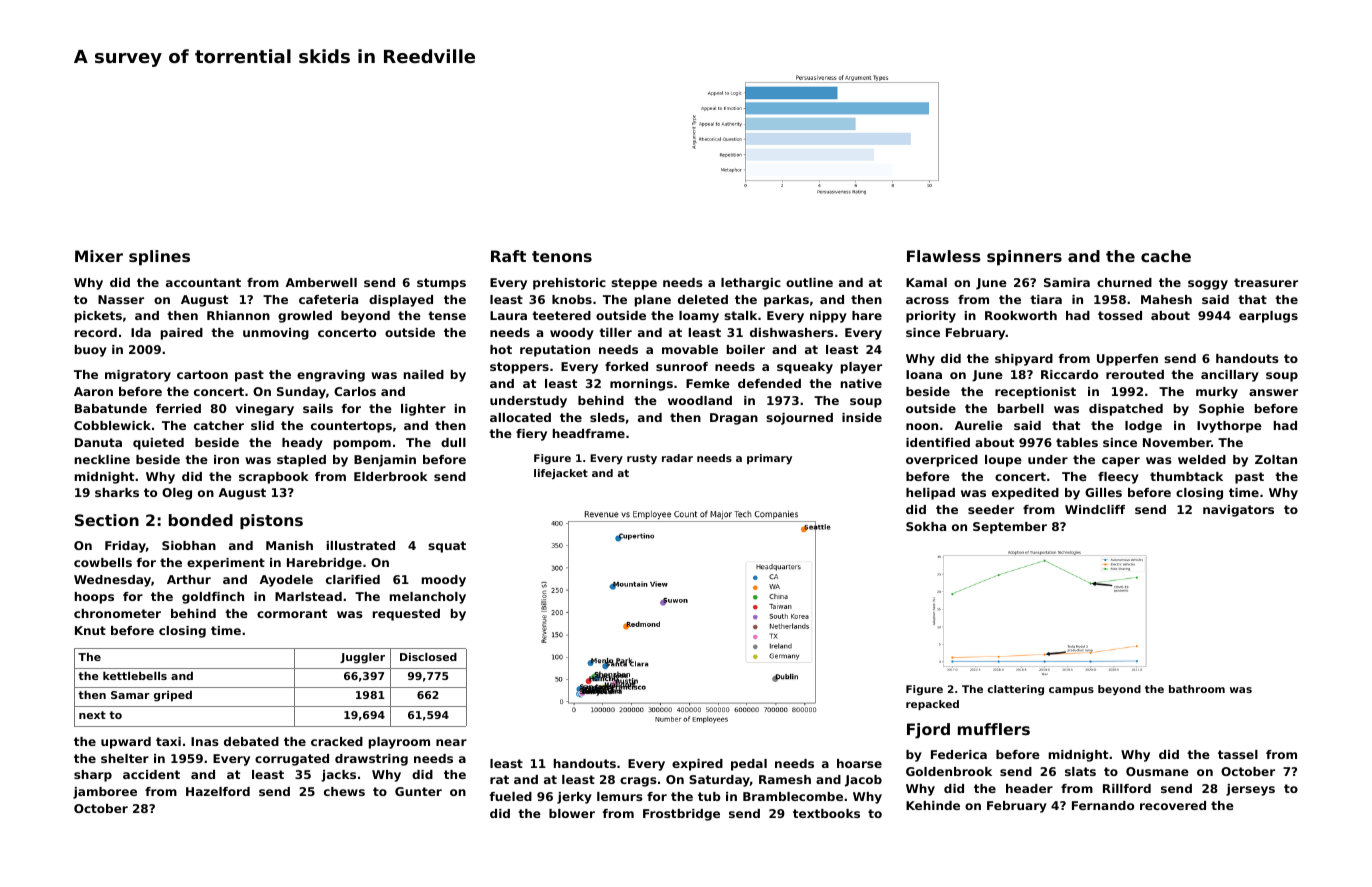 The image size is (1372, 887). What do you see at coordinates (218, 791) in the image?
I see `Hazelford` at bounding box center [218, 791].
